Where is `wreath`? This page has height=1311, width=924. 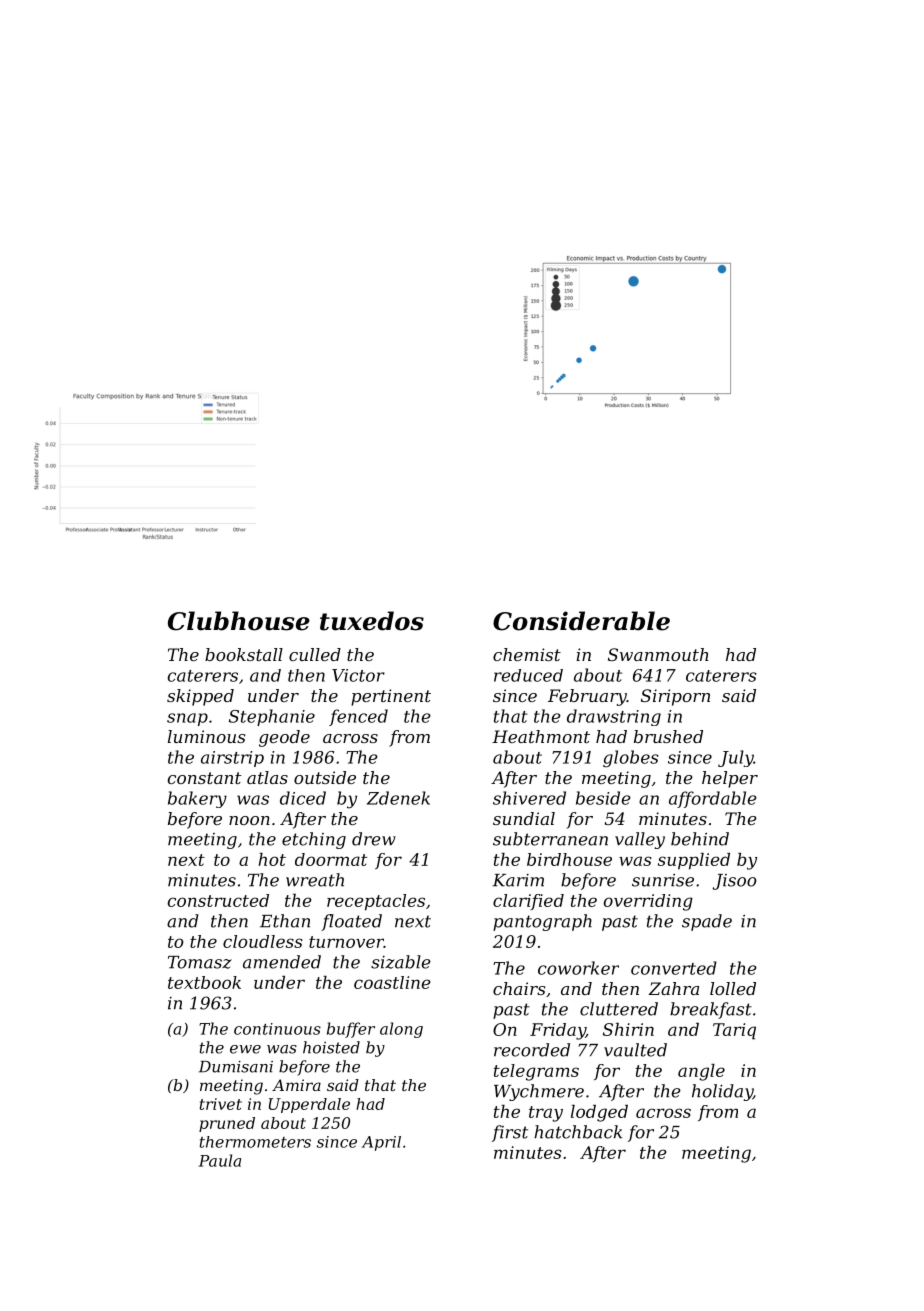
wreath is located at coordinates (315, 880).
